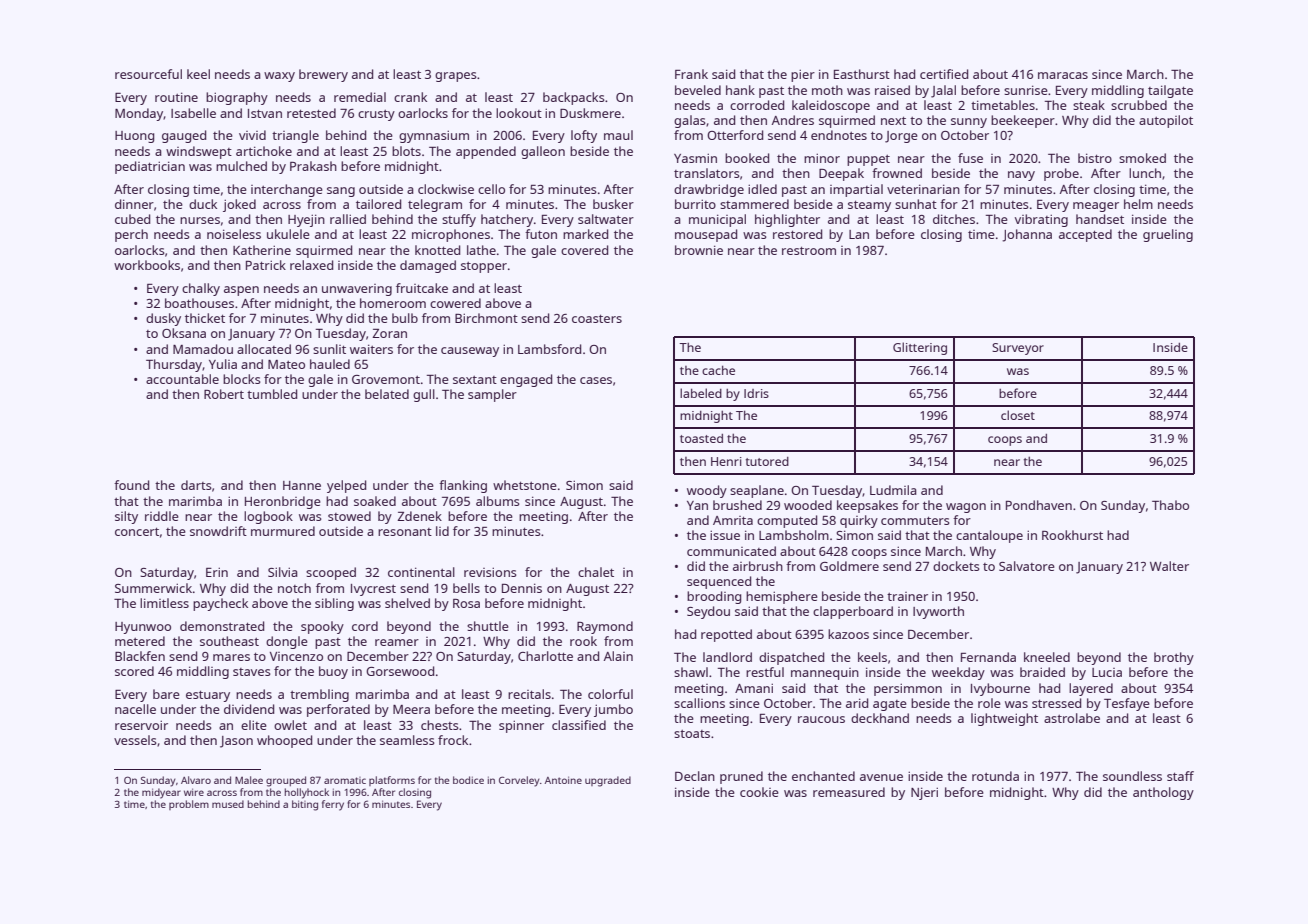 The width and height of the image is (1308, 924). What do you see at coordinates (305, 805) in the image?
I see `biting` at bounding box center [305, 805].
